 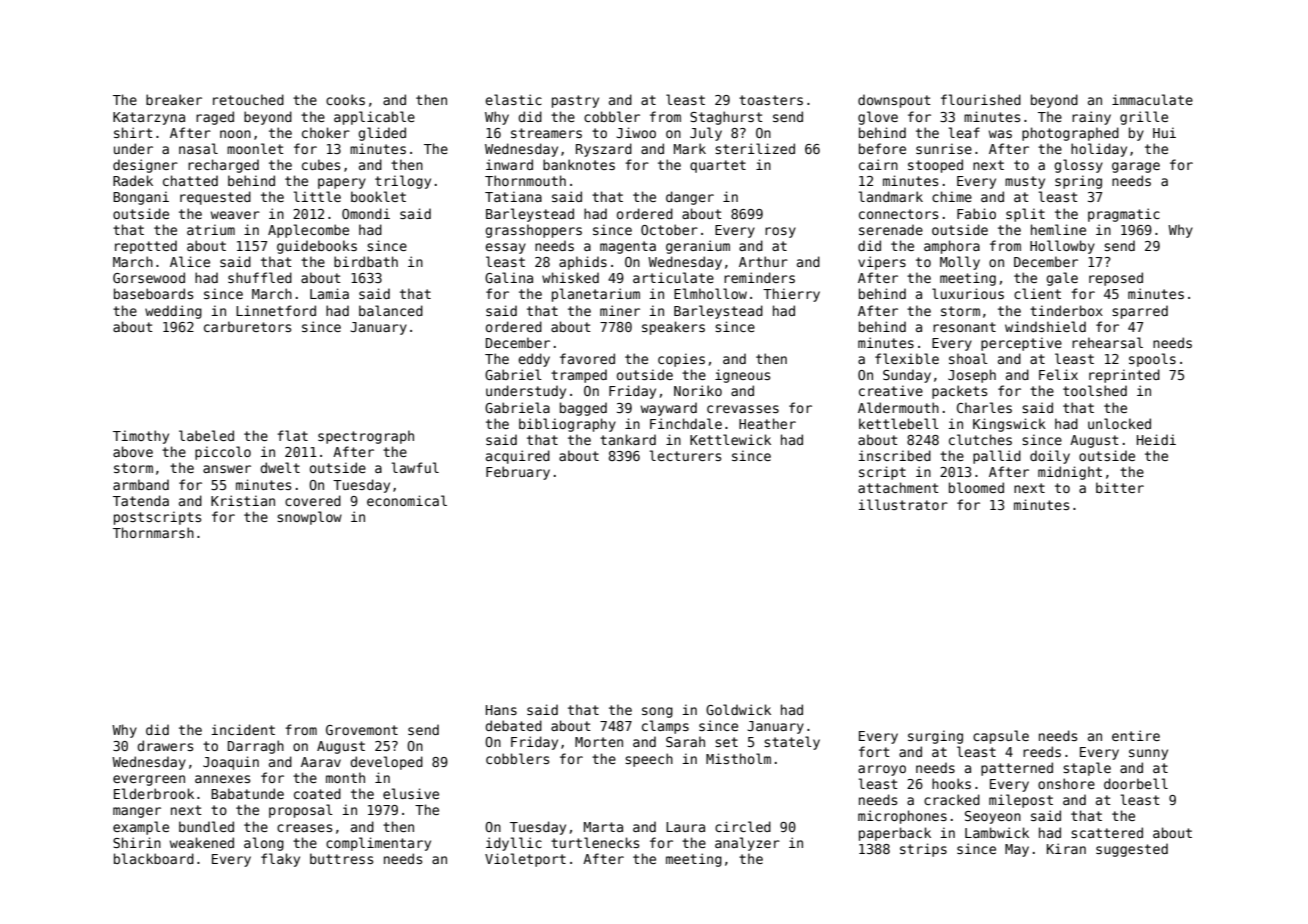 What do you see at coordinates (1001, 737) in the page?
I see `capsule` at bounding box center [1001, 737].
